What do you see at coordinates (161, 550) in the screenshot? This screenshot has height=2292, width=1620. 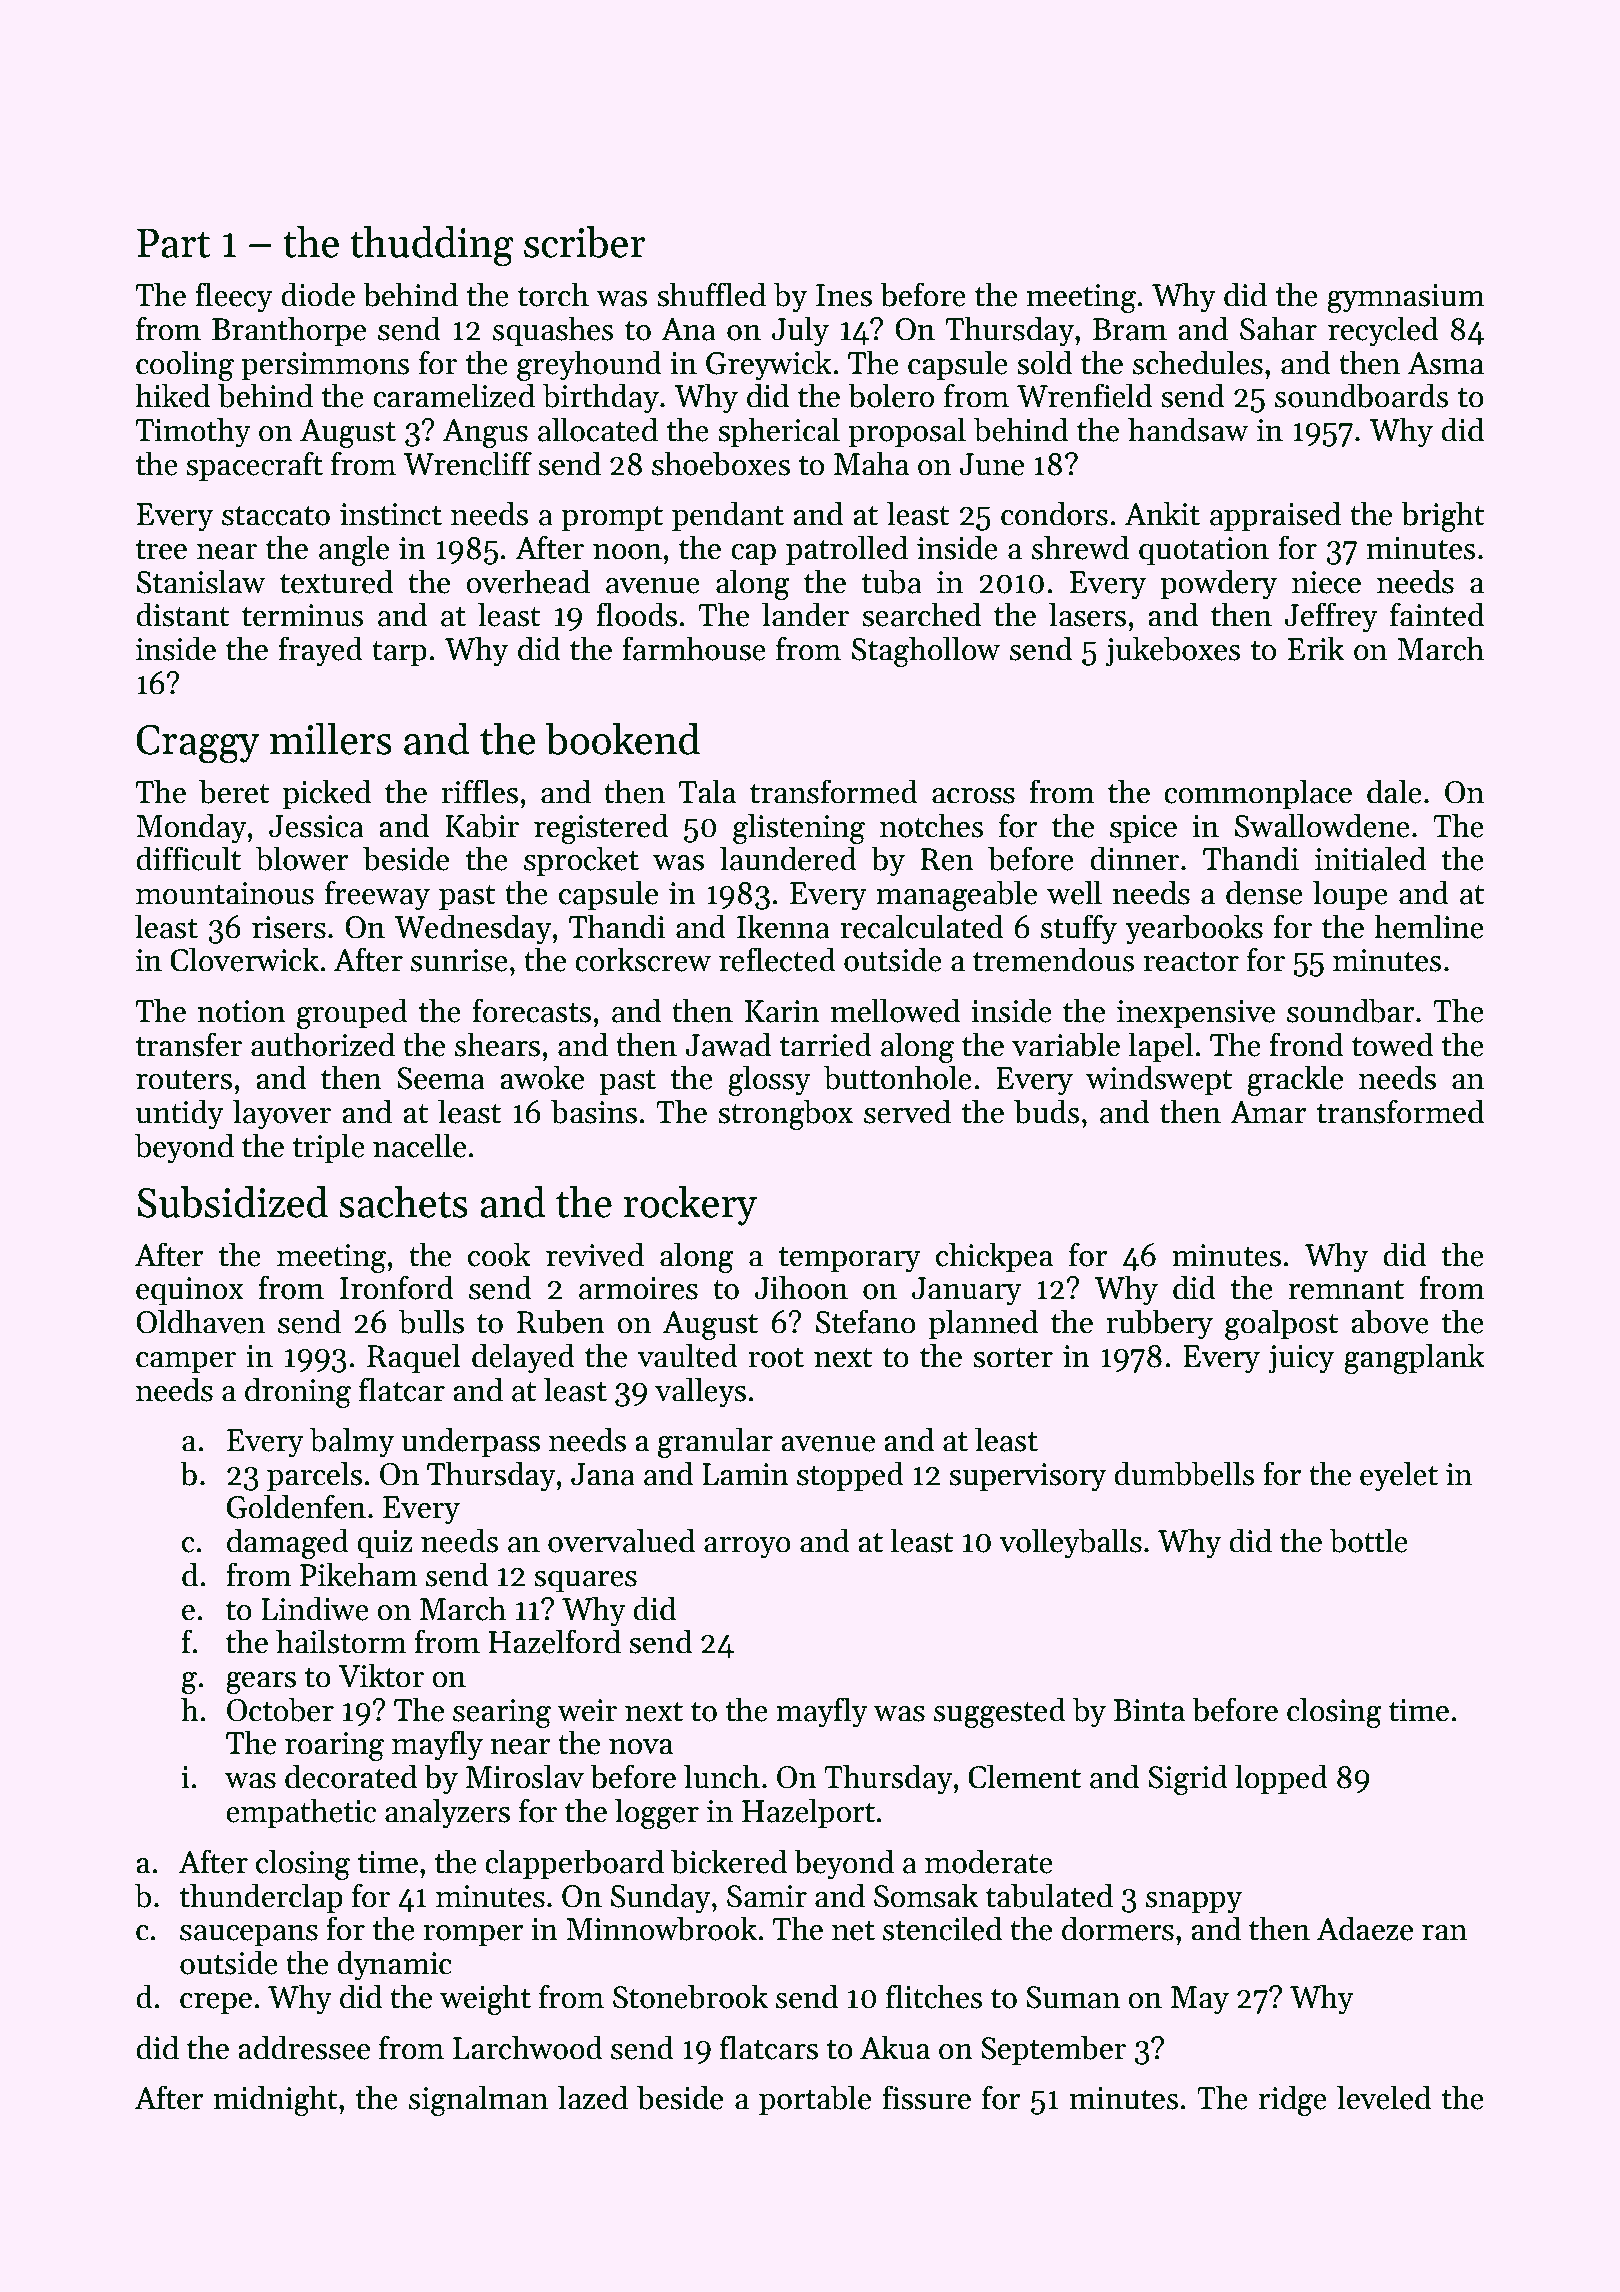 I see `tree` at bounding box center [161, 550].
